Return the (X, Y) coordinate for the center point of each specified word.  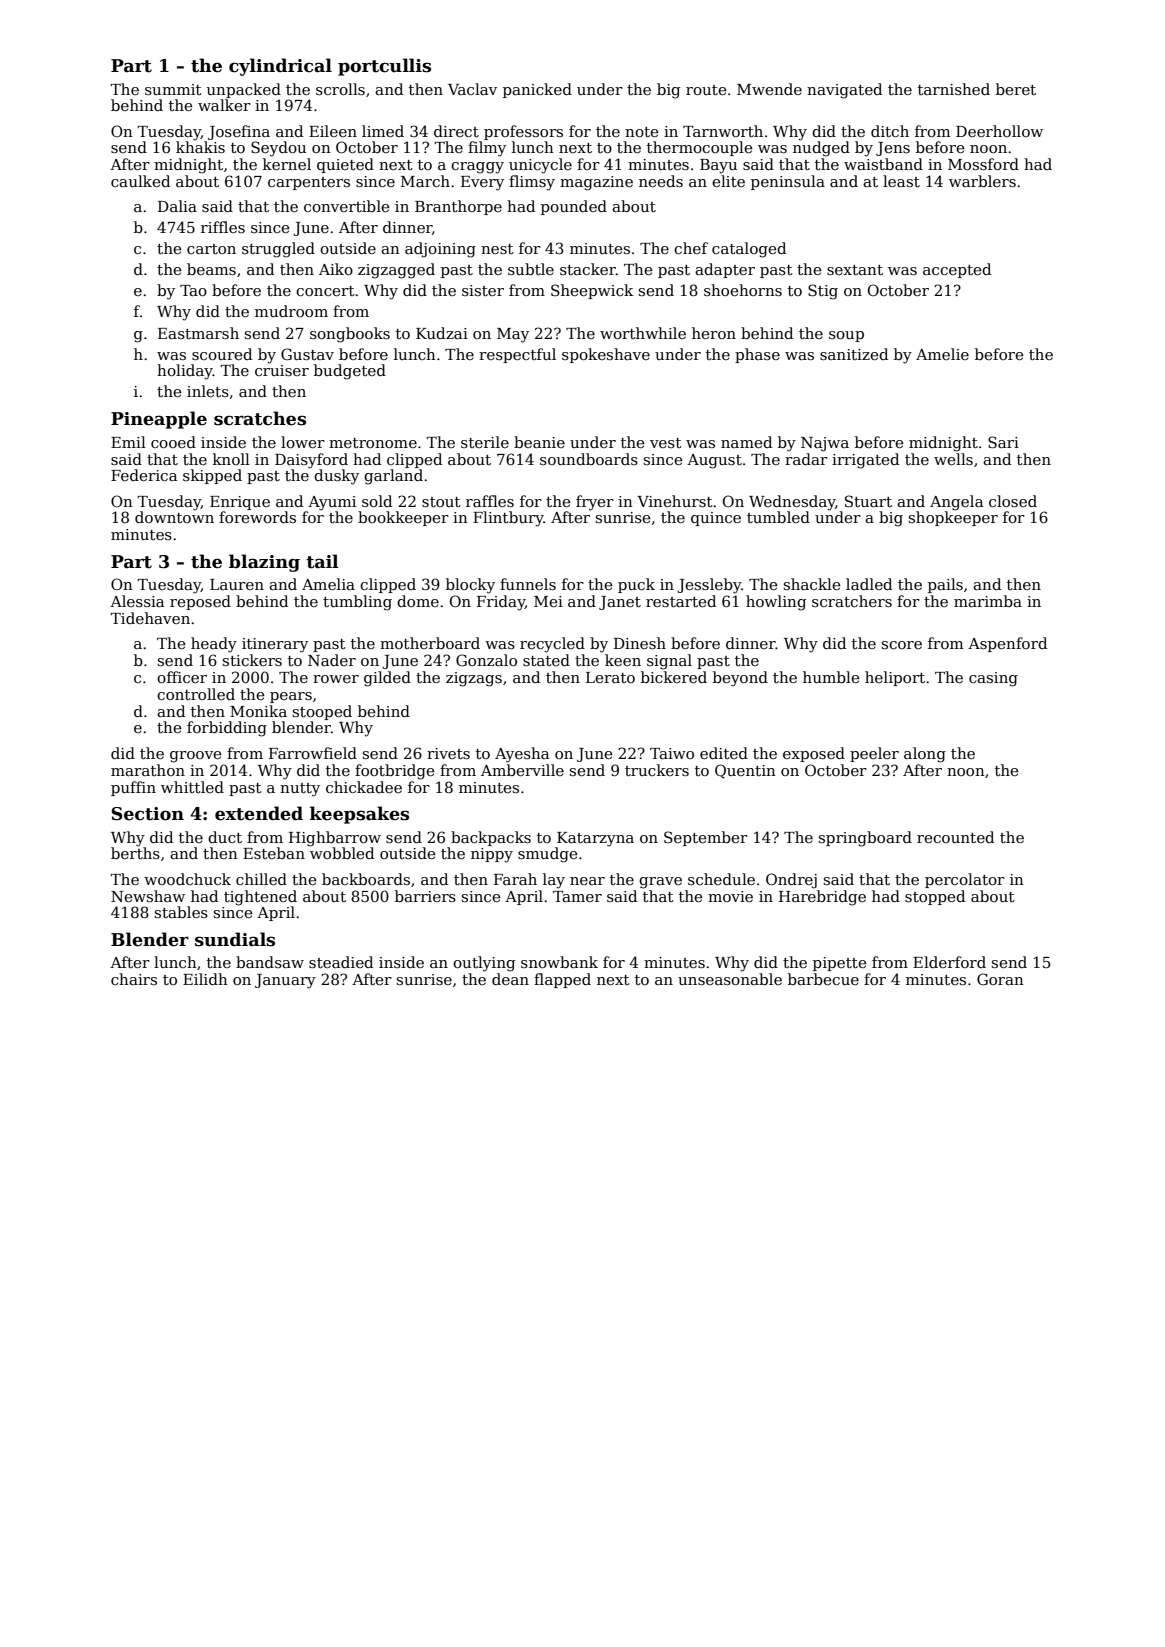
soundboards (589, 459)
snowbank (559, 962)
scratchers (852, 601)
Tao (193, 290)
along (925, 755)
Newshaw (148, 896)
